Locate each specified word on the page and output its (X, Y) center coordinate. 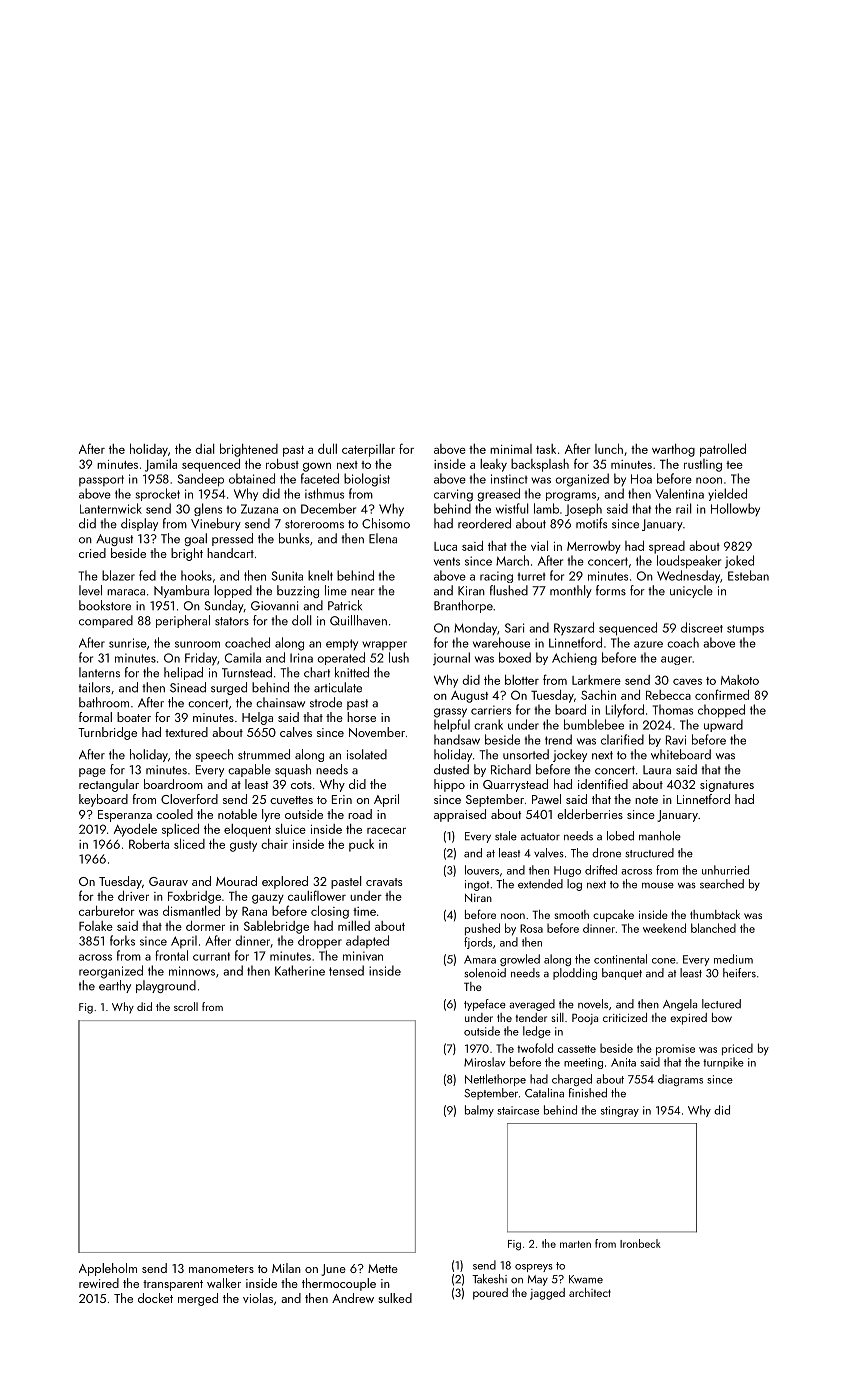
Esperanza (125, 816)
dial (204, 449)
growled (520, 960)
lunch (609, 448)
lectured (721, 1004)
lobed (620, 836)
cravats (384, 882)
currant (211, 956)
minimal (511, 449)
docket (155, 1298)
